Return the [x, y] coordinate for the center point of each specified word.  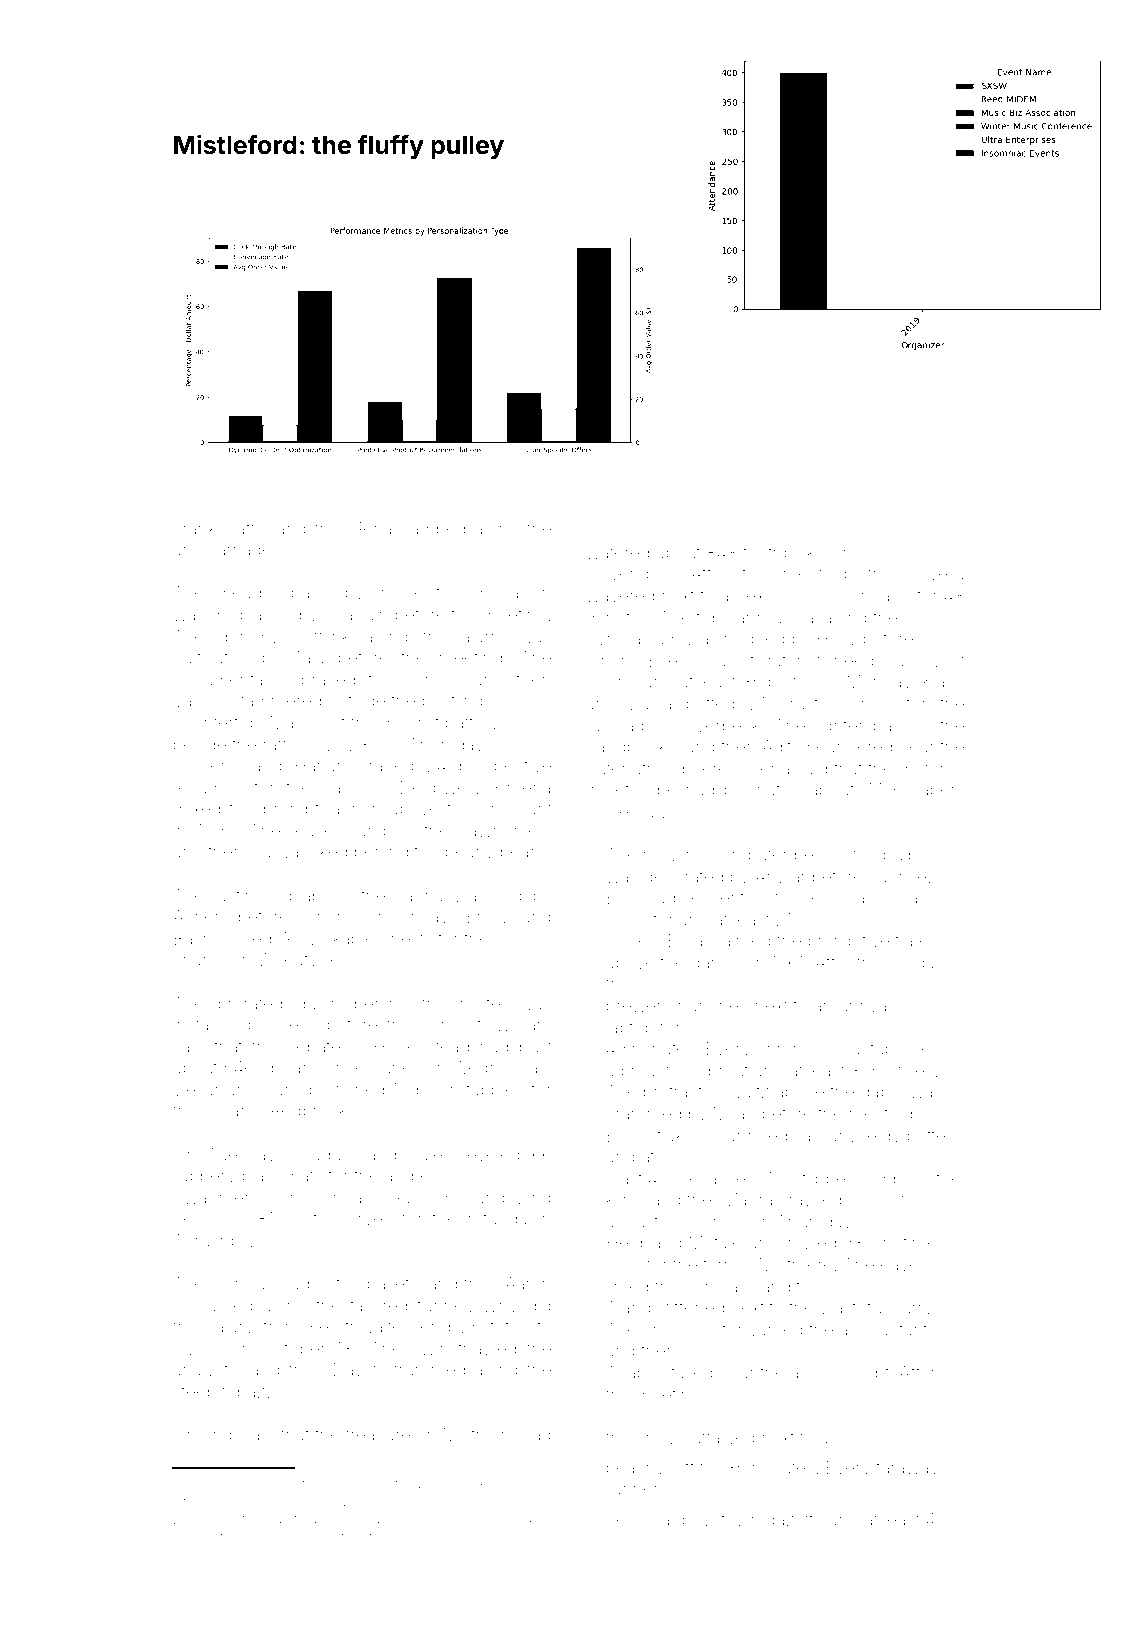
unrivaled [875, 1005]
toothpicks [783, 554]
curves [364, 1220]
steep [195, 1393]
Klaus [943, 681]
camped [433, 530]
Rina [375, 528]
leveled [491, 1154]
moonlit [410, 722]
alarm [483, 636]
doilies [631, 940]
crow [656, 1439]
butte [926, 1135]
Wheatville [298, 959]
